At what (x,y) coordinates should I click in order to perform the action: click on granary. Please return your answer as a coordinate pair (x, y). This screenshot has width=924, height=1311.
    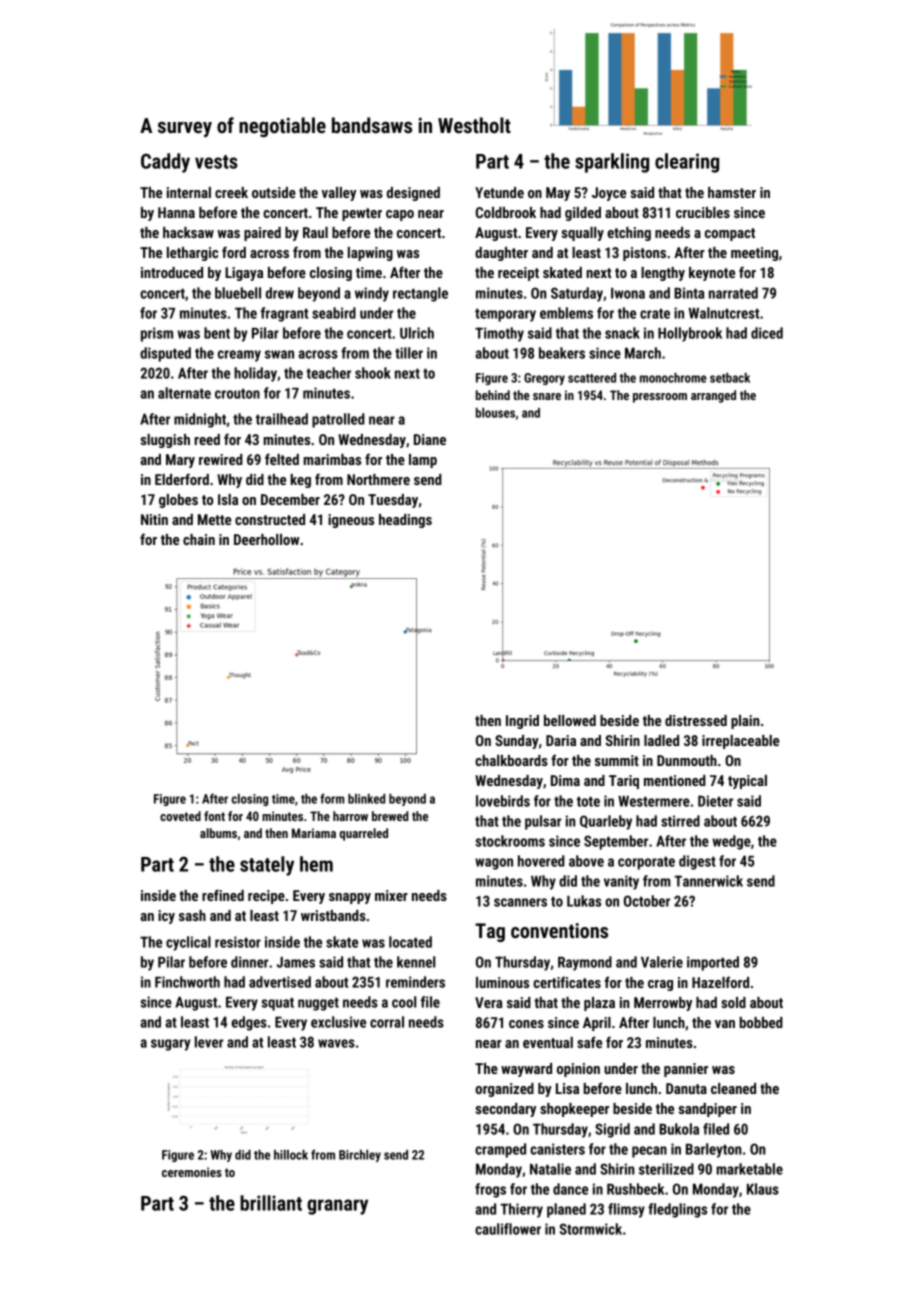
    Looking at the image, I should click on (337, 1207).
